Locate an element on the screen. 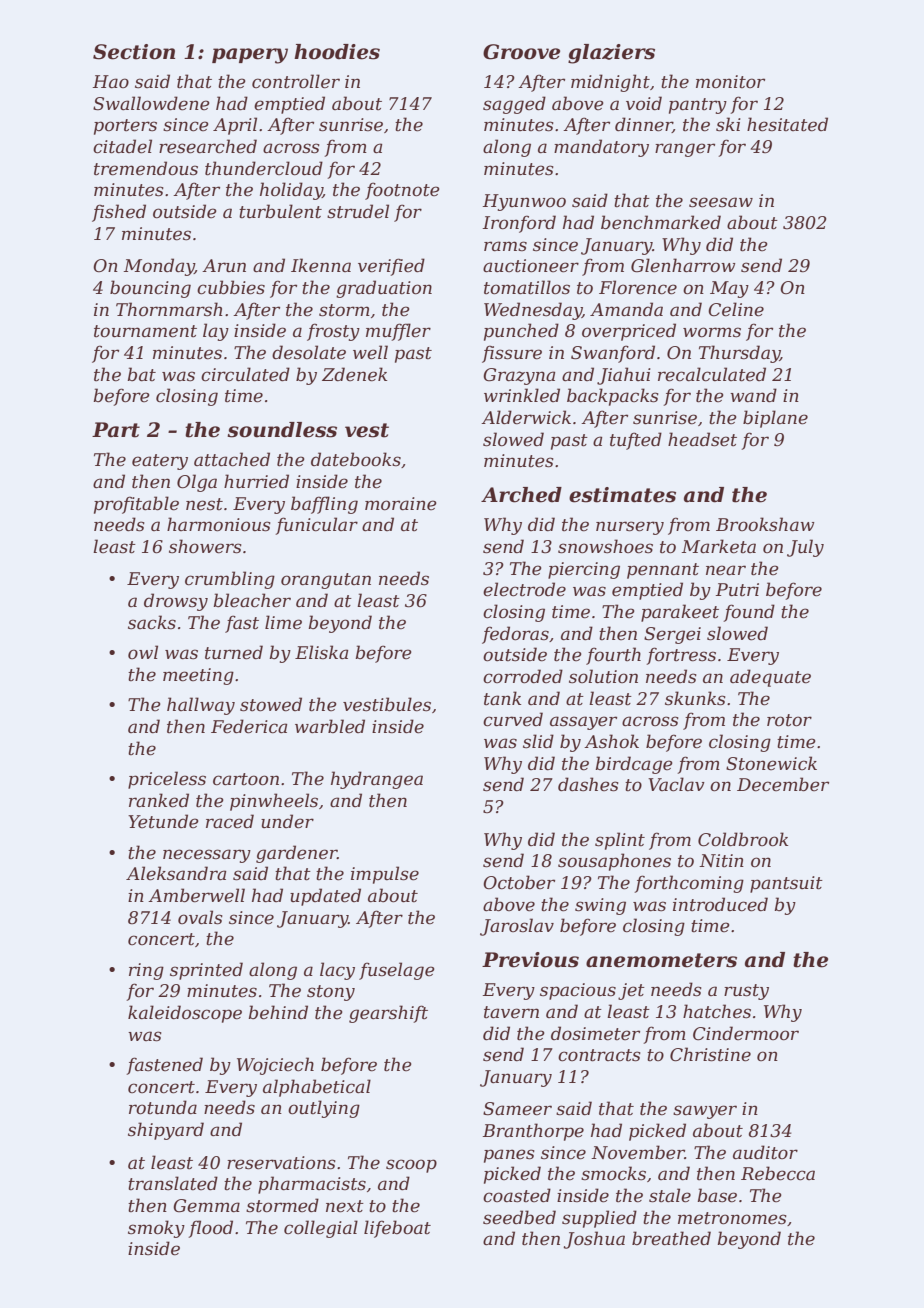 The width and height of the screenshot is (924, 1308). Vaclav is located at coordinates (676, 784).
